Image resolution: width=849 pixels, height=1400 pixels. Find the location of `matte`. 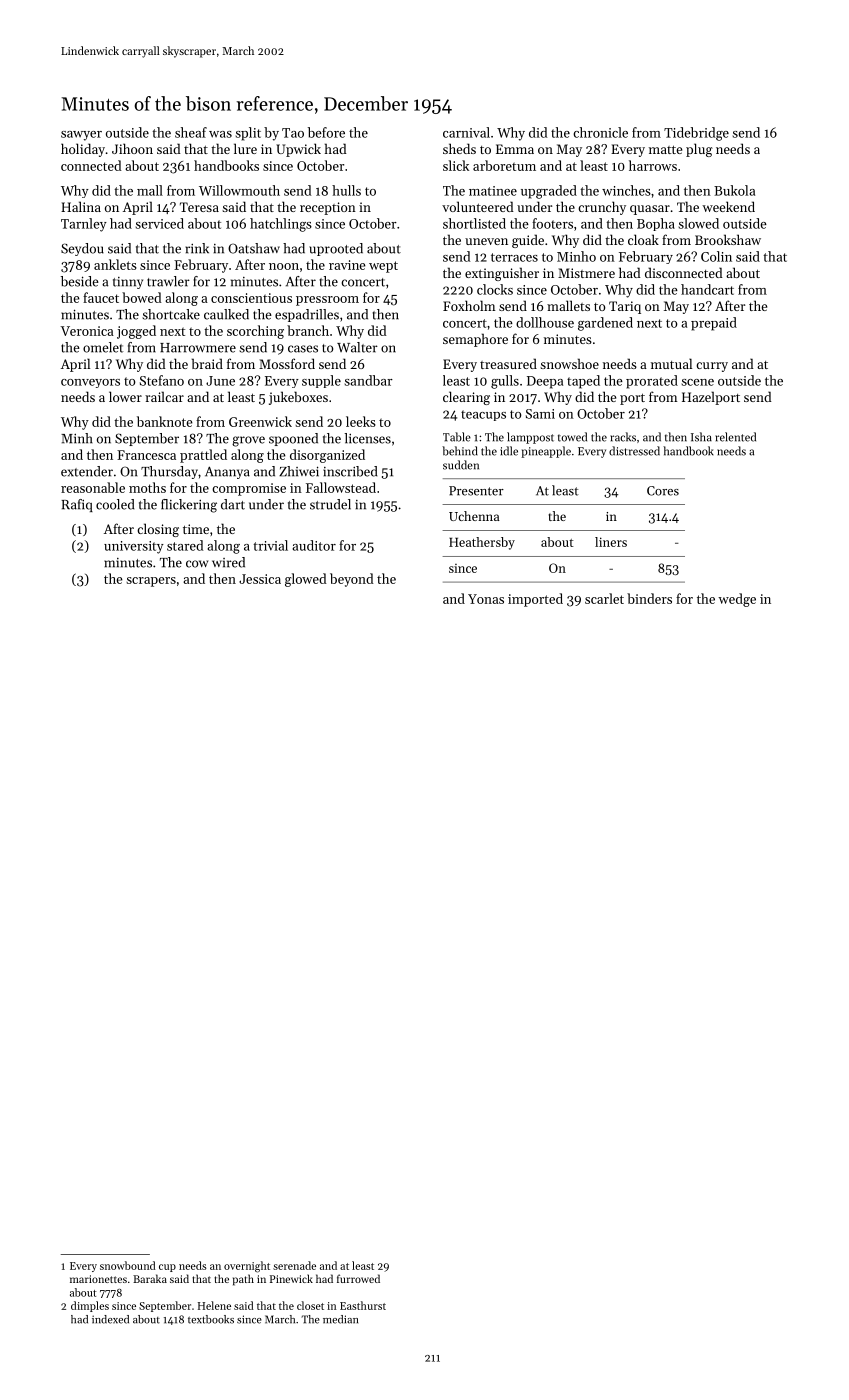

matte is located at coordinates (665, 149).
